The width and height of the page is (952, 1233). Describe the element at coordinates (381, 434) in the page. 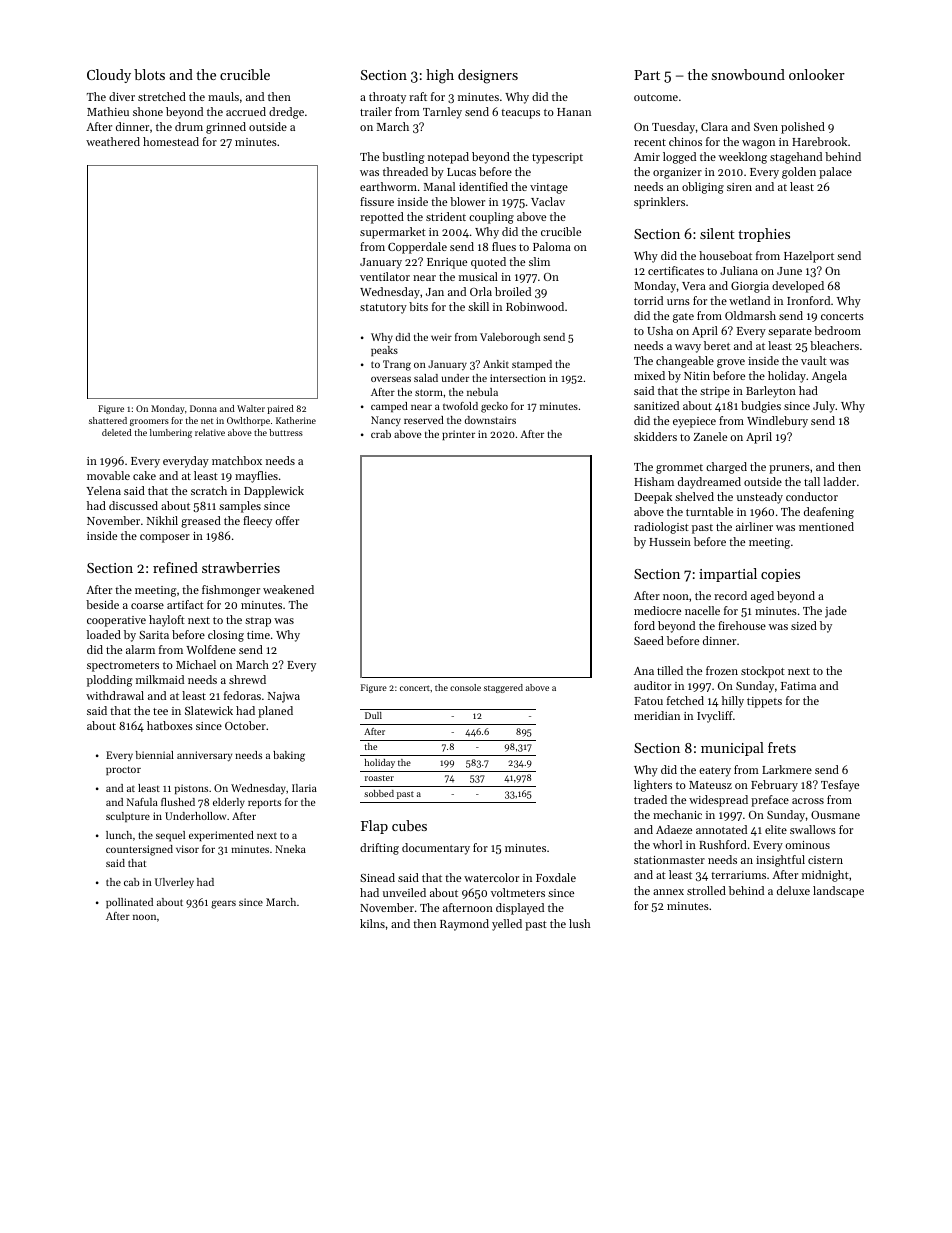

I see `crab` at that location.
